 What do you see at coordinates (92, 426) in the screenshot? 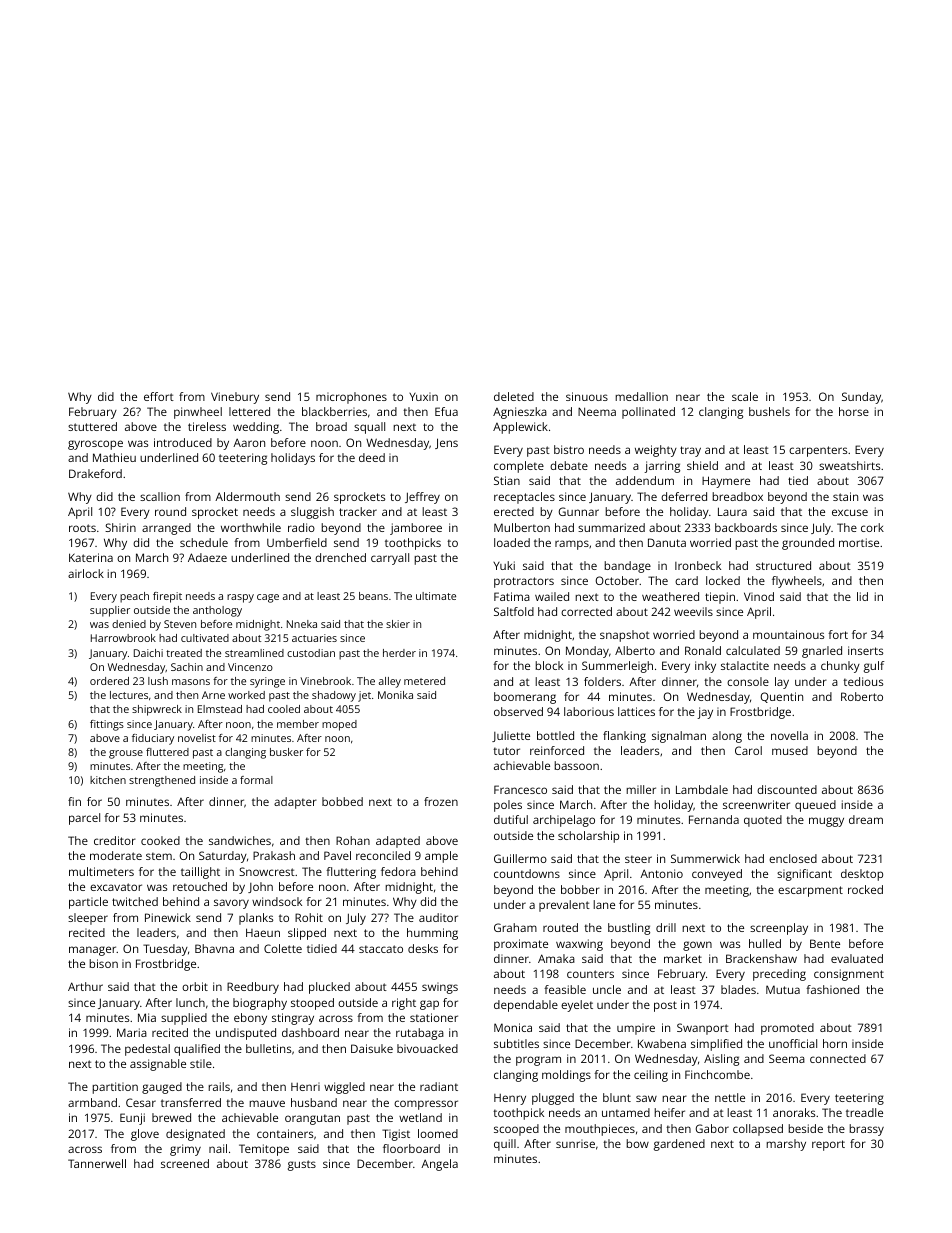
I see `stuttered` at bounding box center [92, 426].
